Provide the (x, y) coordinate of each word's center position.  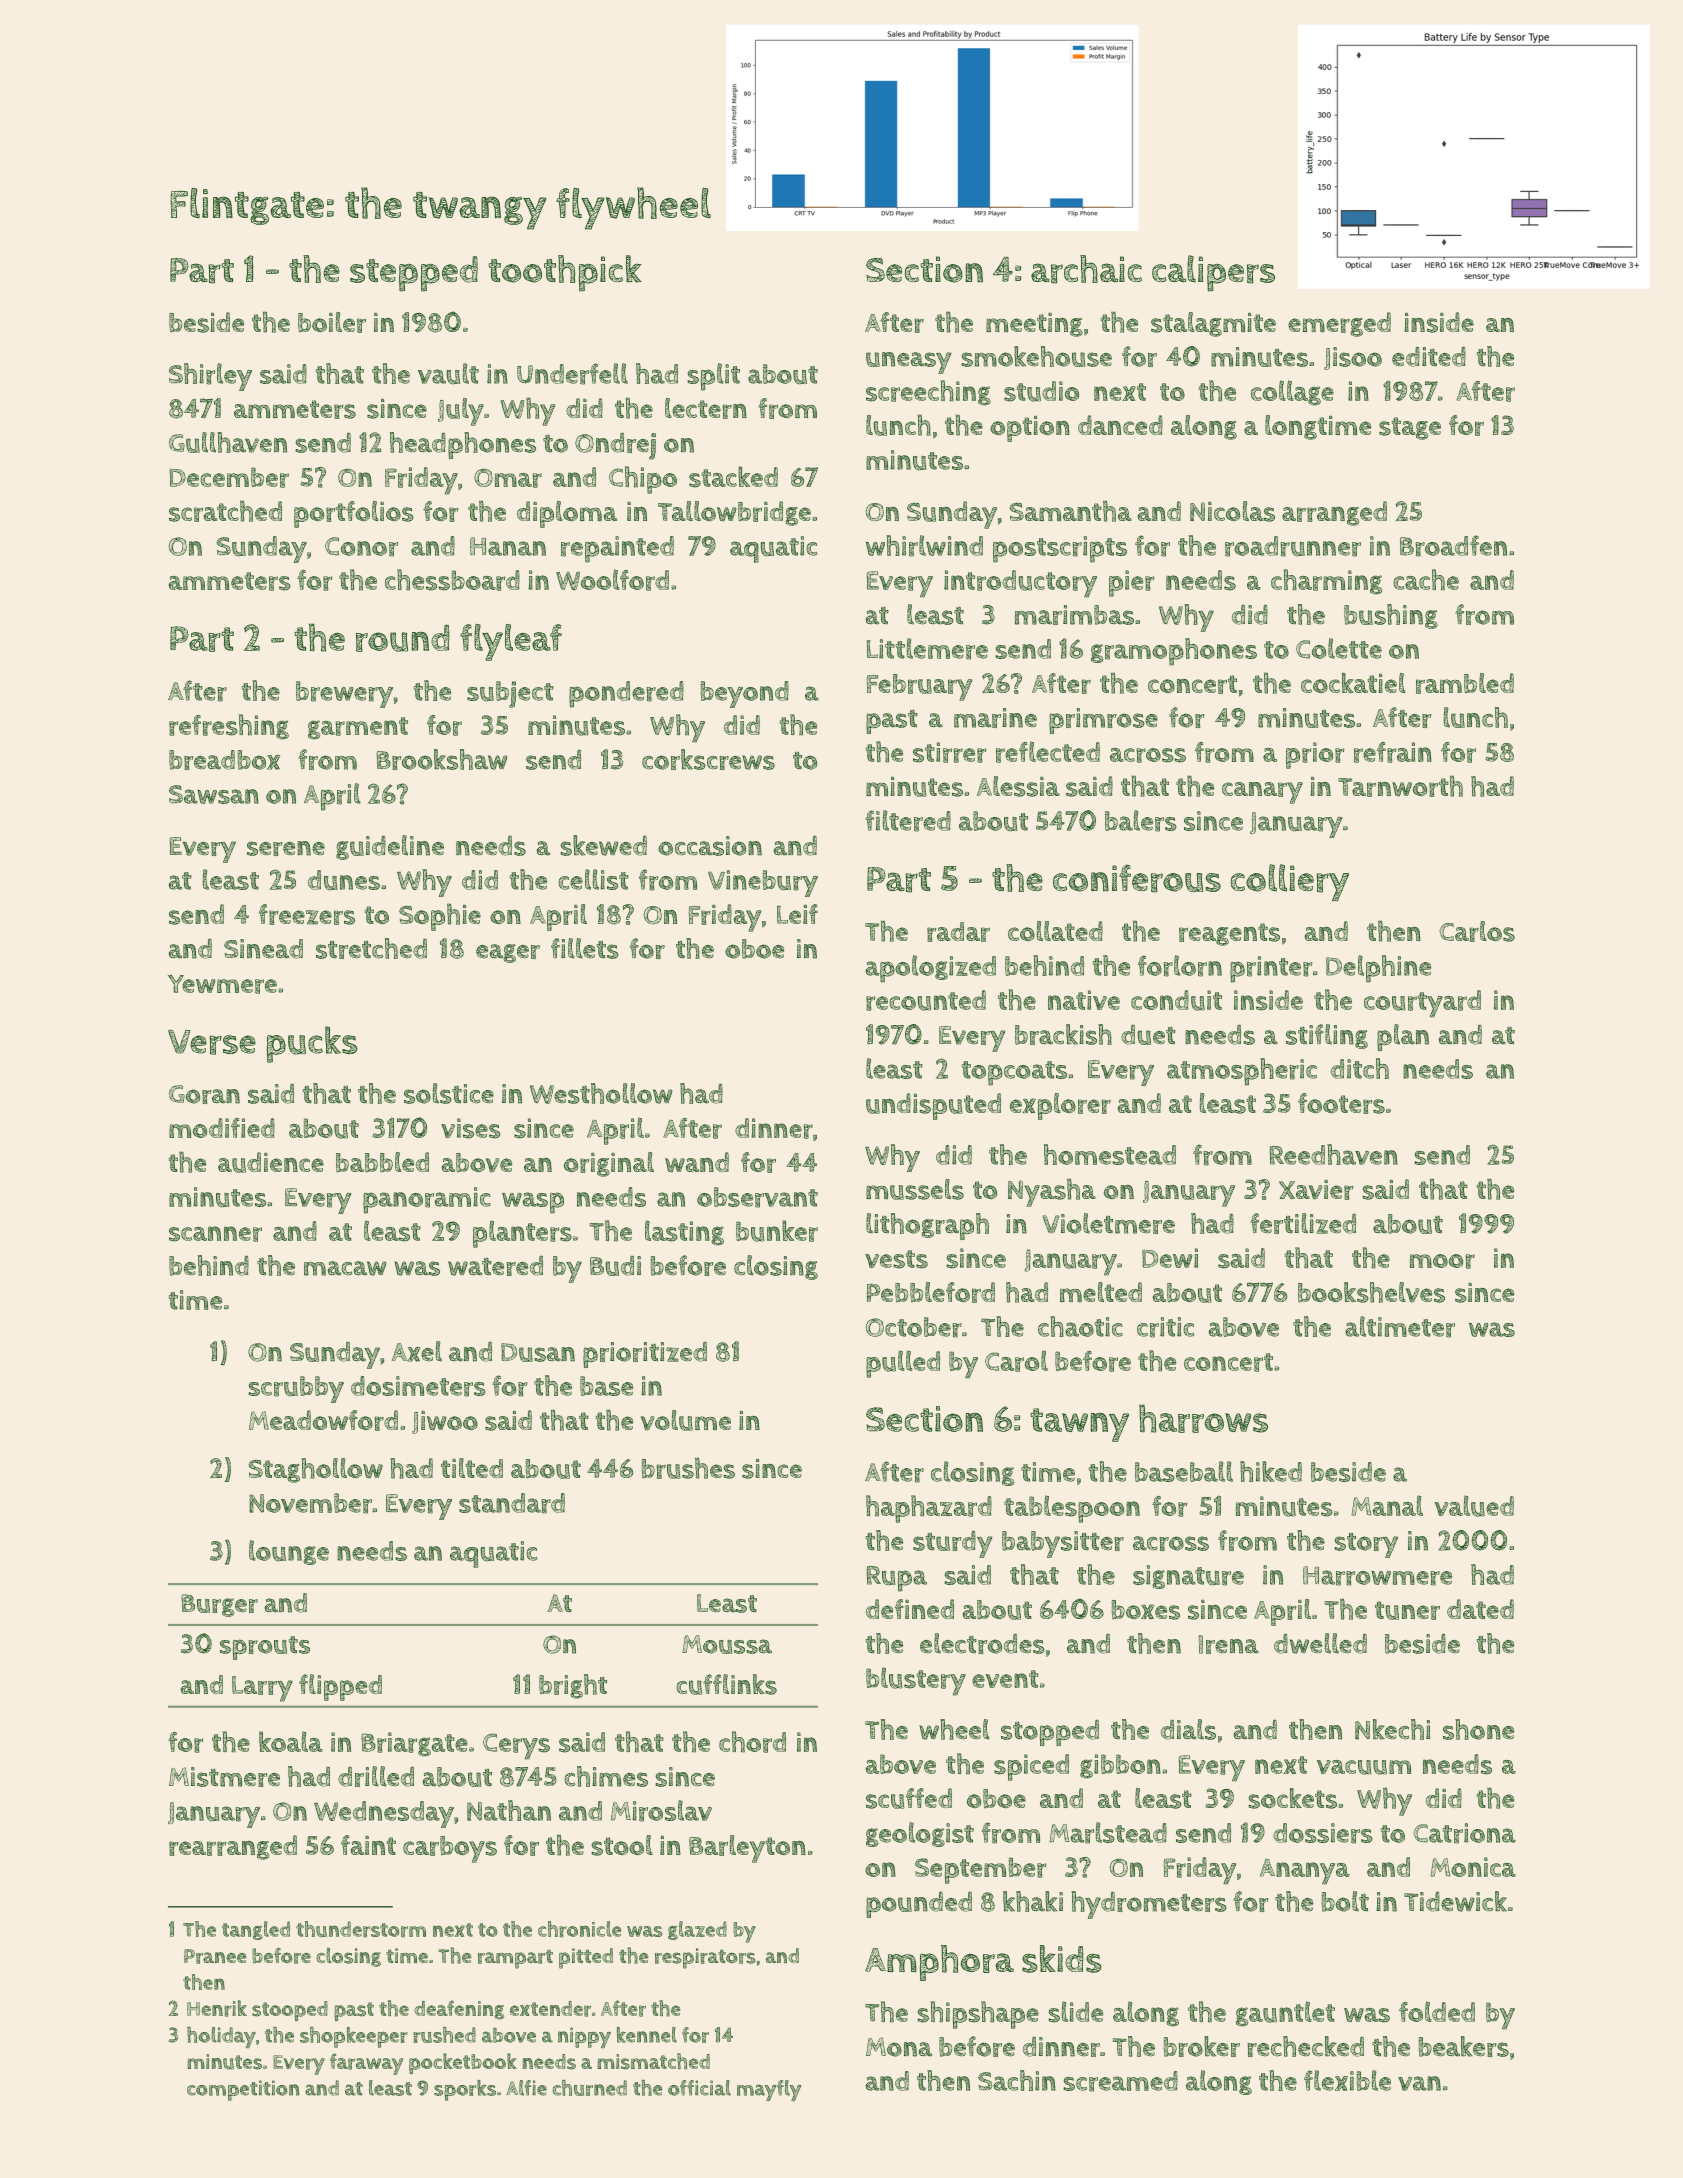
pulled (903, 1364)
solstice (449, 1093)
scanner (215, 1234)
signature (1188, 1577)
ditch (1360, 1068)
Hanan (508, 546)
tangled (256, 1930)
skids (1062, 1959)
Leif (797, 914)
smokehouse (1036, 356)
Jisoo (1353, 358)
